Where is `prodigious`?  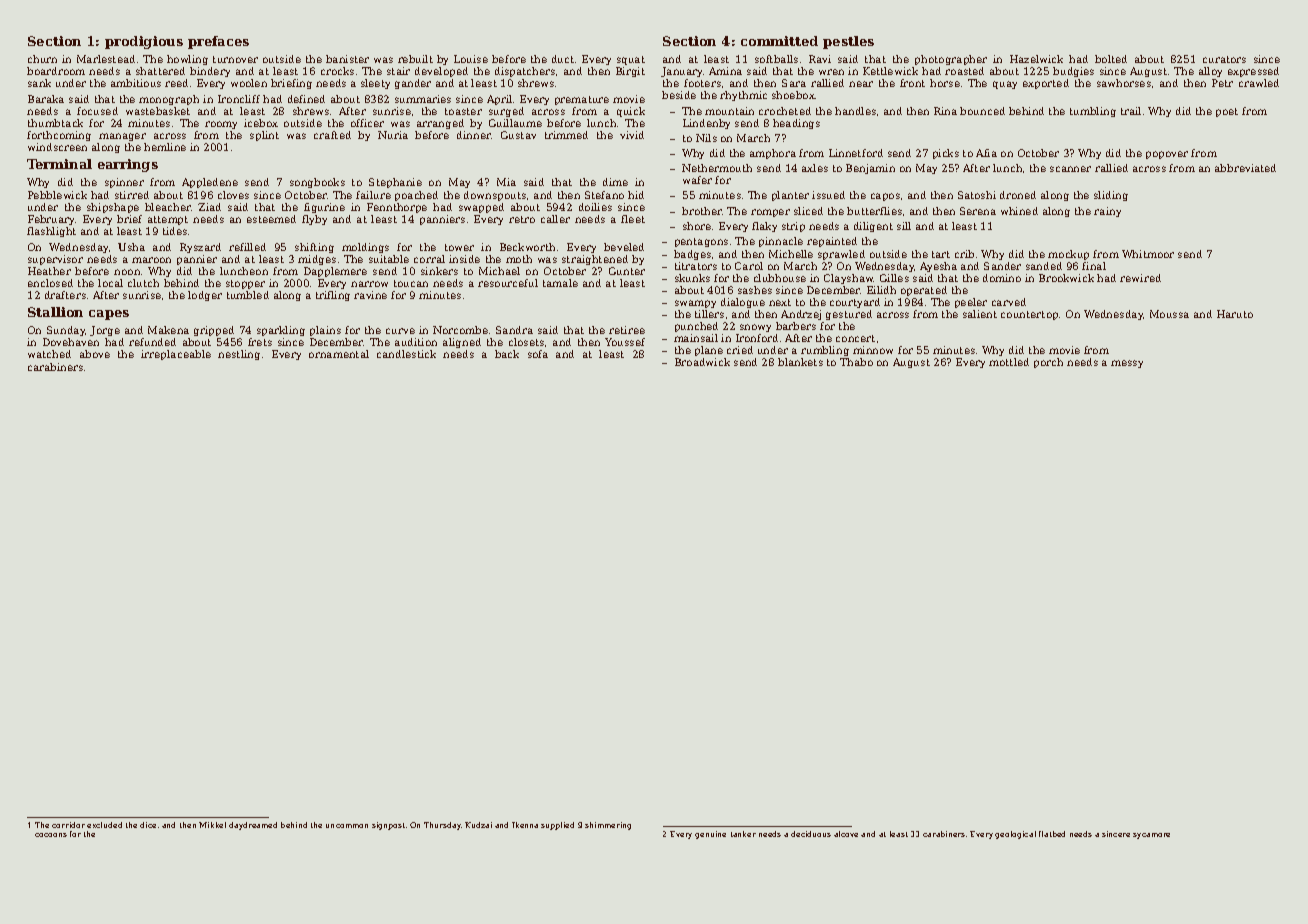
prodigious is located at coordinates (144, 42).
